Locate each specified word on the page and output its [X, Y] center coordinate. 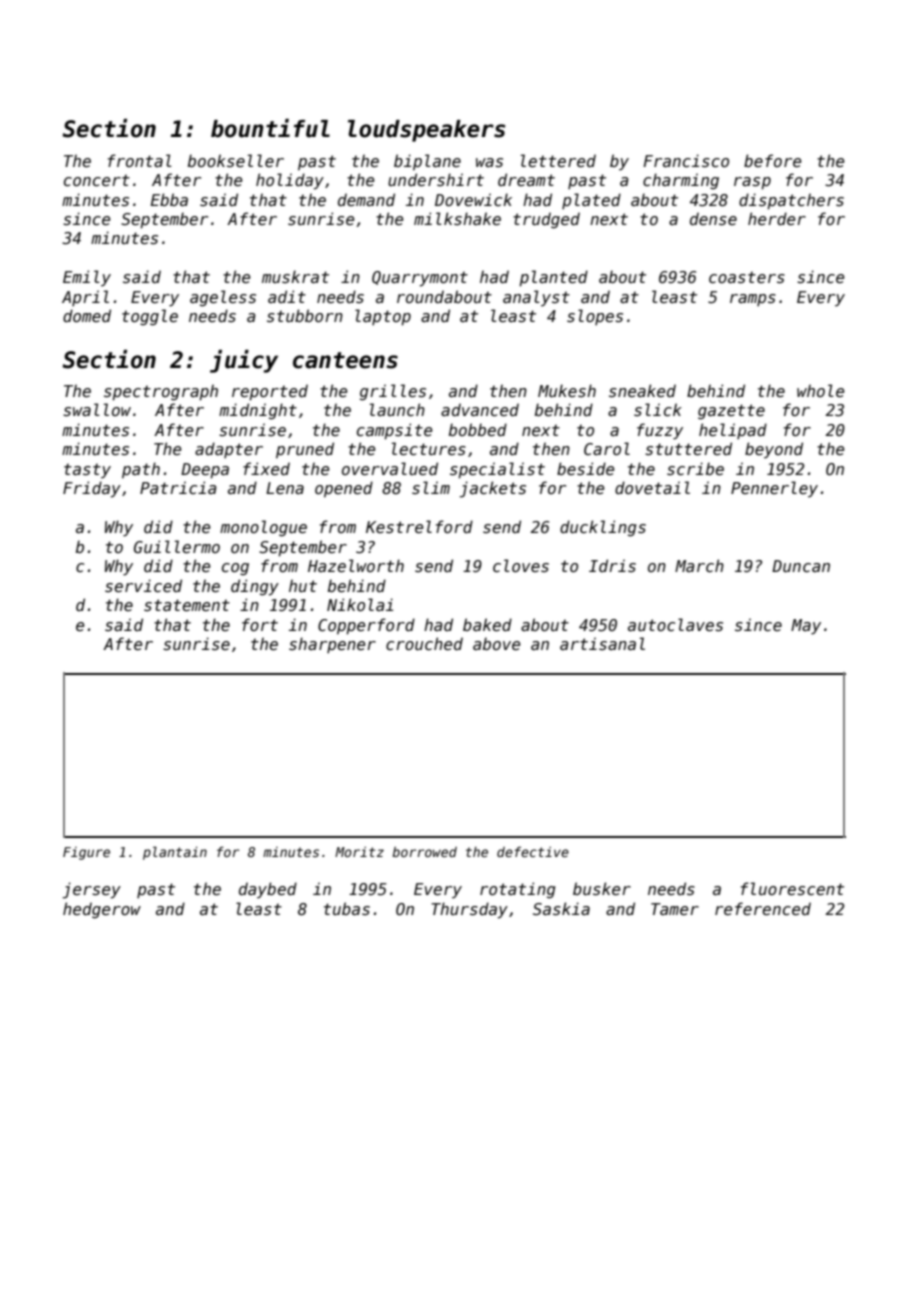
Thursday [469, 910]
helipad [733, 431]
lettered [558, 161]
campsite [395, 431]
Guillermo [177, 546]
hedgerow [102, 910]
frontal [140, 160]
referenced [763, 909]
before [773, 161]
